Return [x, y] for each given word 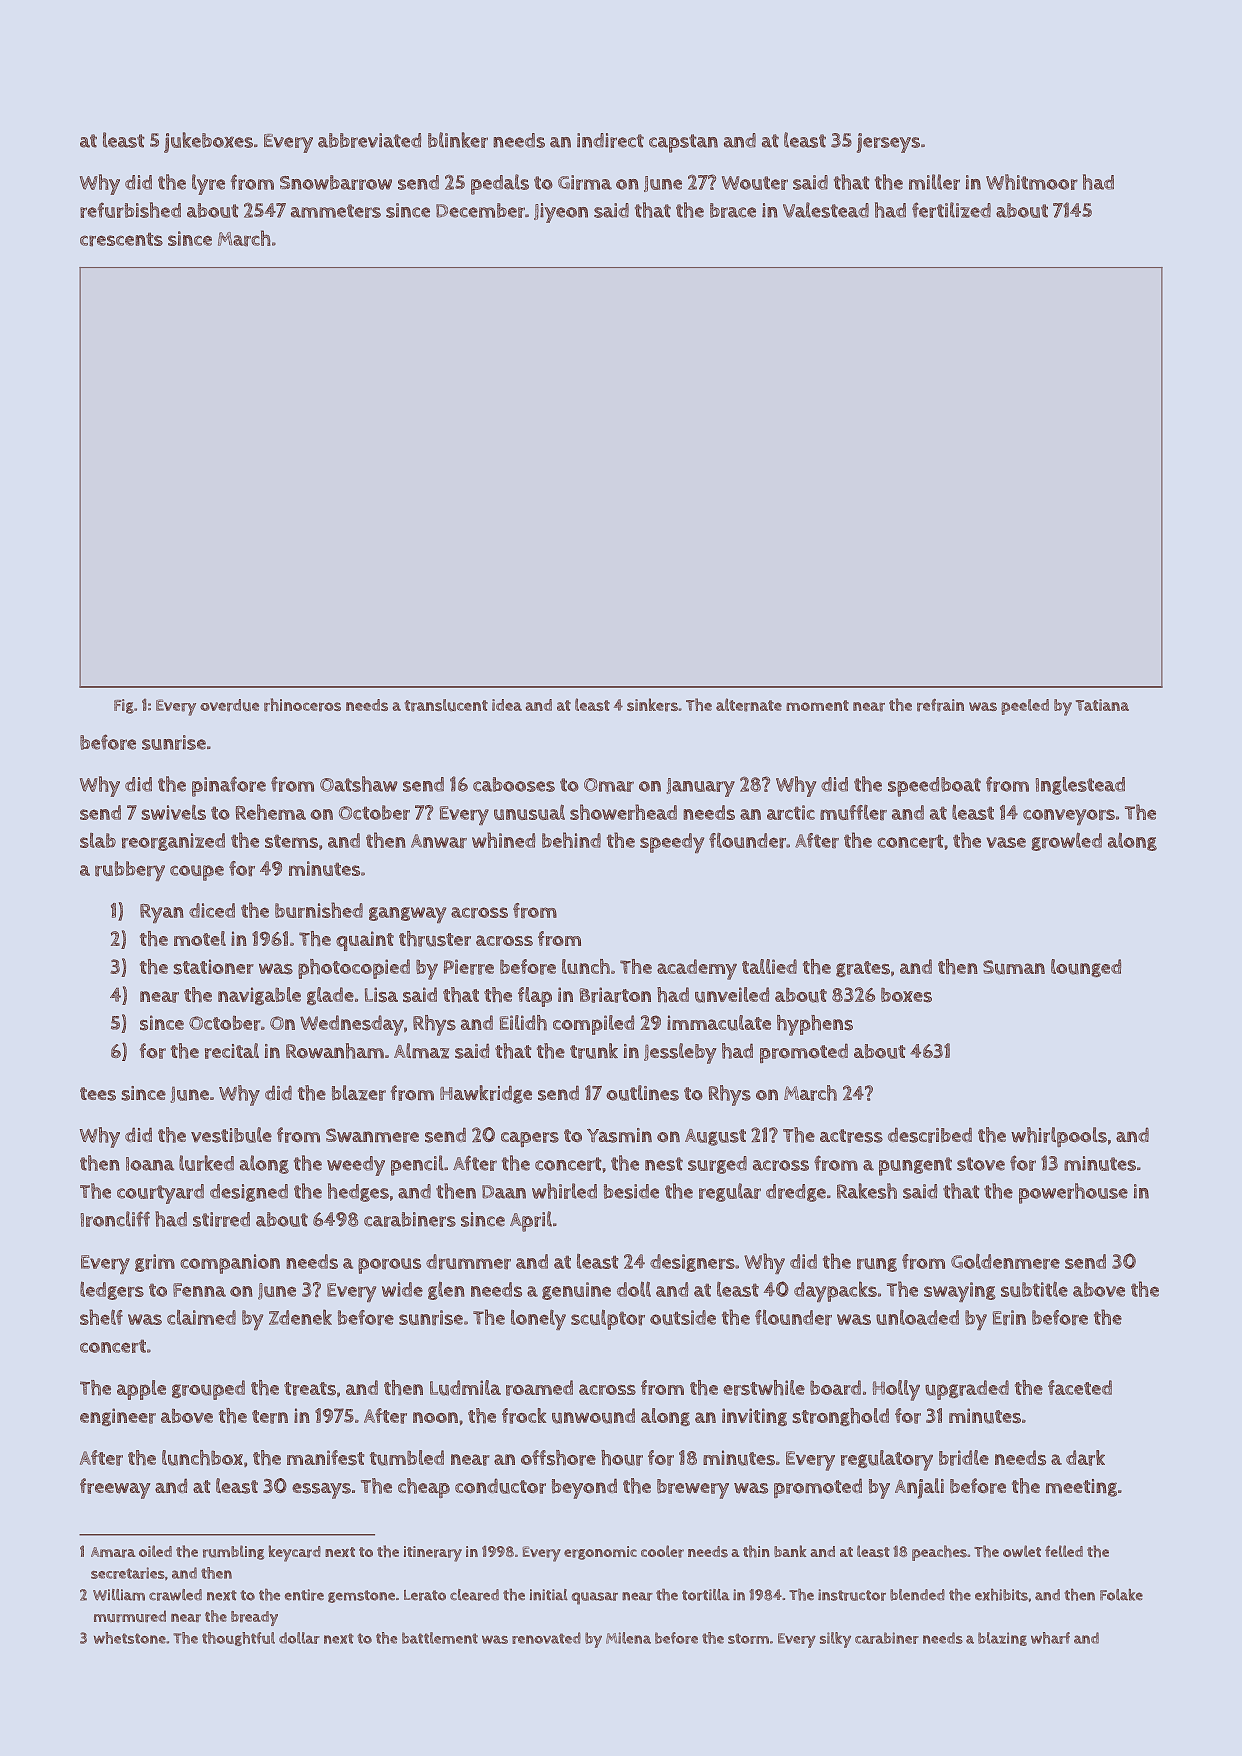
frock [524, 1416]
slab [98, 840]
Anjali [919, 1488]
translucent [446, 705]
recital [232, 1051]
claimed [201, 1317]
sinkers [652, 705]
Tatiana [1102, 705]
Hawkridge [486, 1094]
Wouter [755, 183]
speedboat [934, 787]
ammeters [336, 211]
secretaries [128, 1573]
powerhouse [1073, 1193]
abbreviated [369, 140]
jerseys [888, 143]
